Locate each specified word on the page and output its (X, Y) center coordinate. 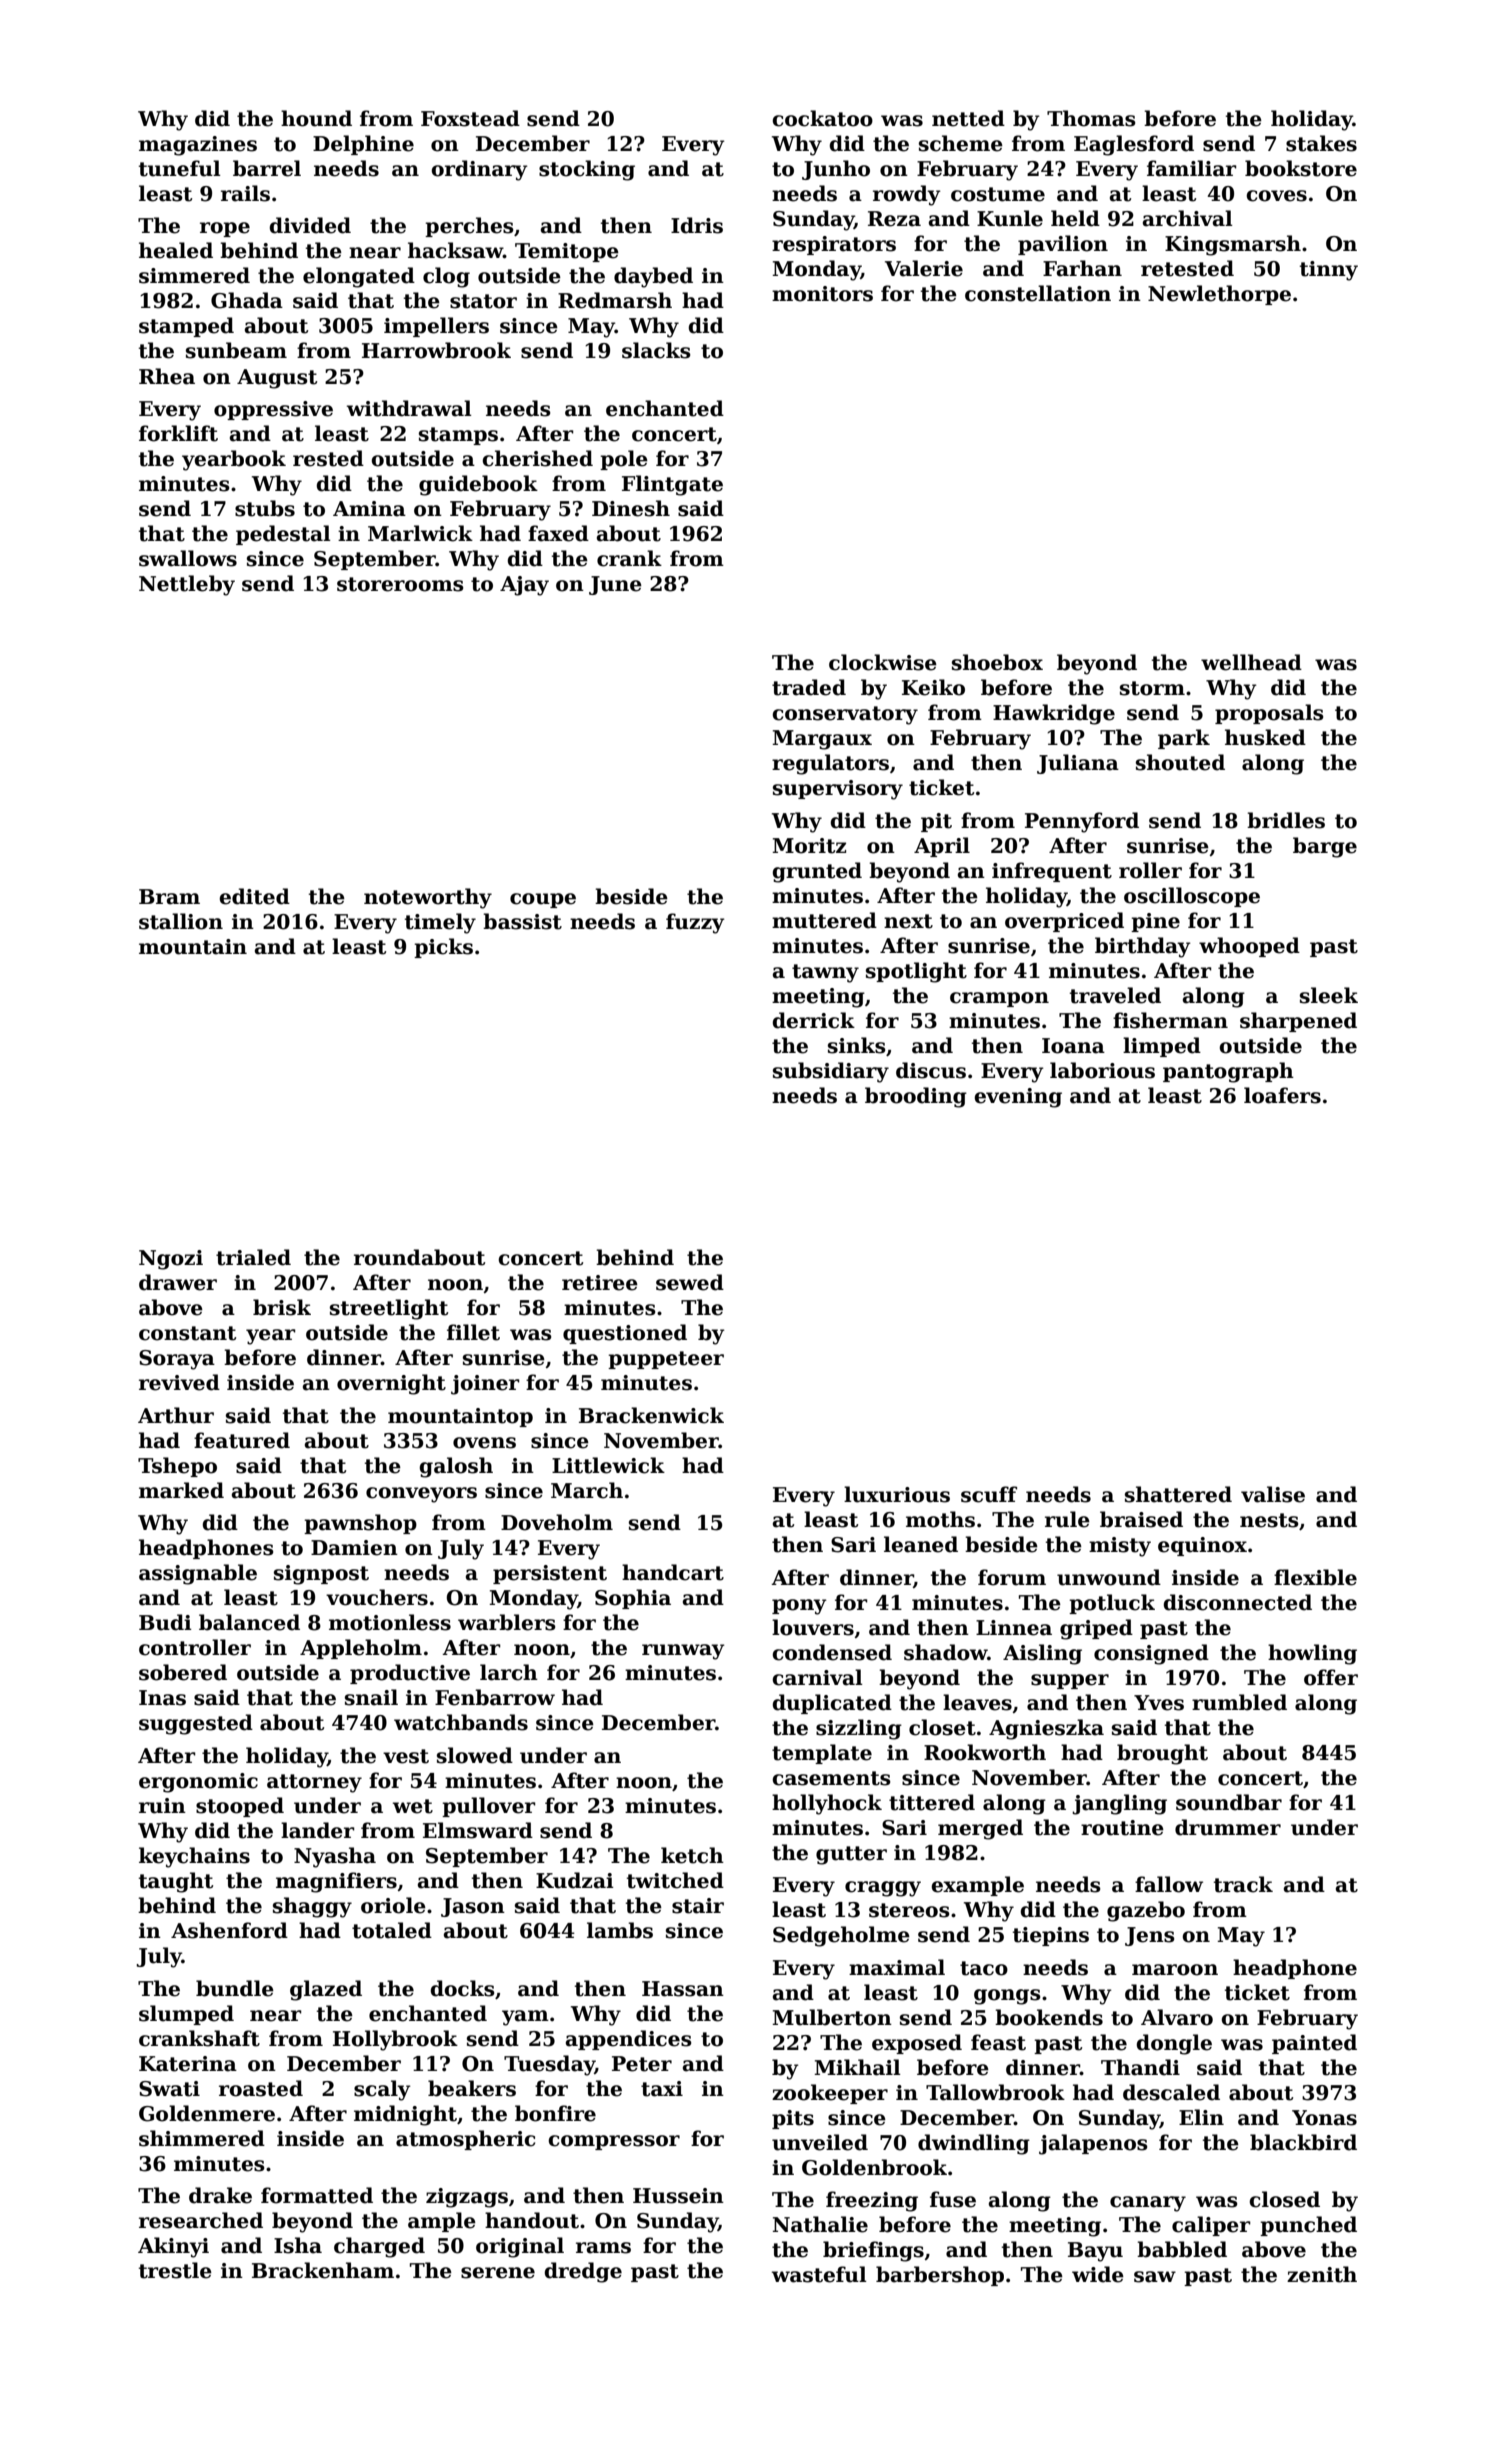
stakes (1321, 143)
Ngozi (171, 1260)
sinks (857, 1045)
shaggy (312, 1907)
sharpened (1298, 1022)
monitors (822, 294)
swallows (188, 558)
